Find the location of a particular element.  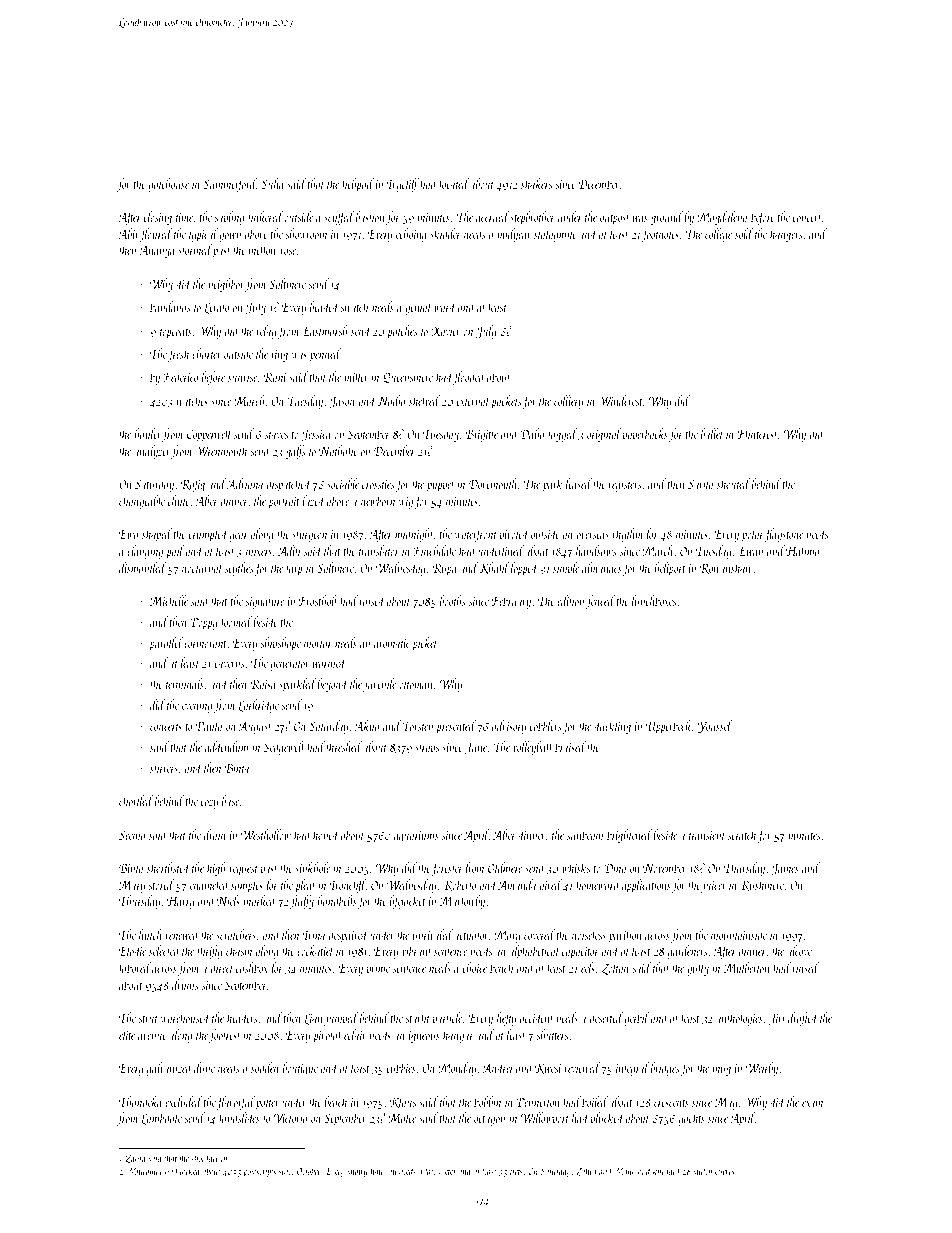

Mahmoud is located at coordinates (632, 1171).
